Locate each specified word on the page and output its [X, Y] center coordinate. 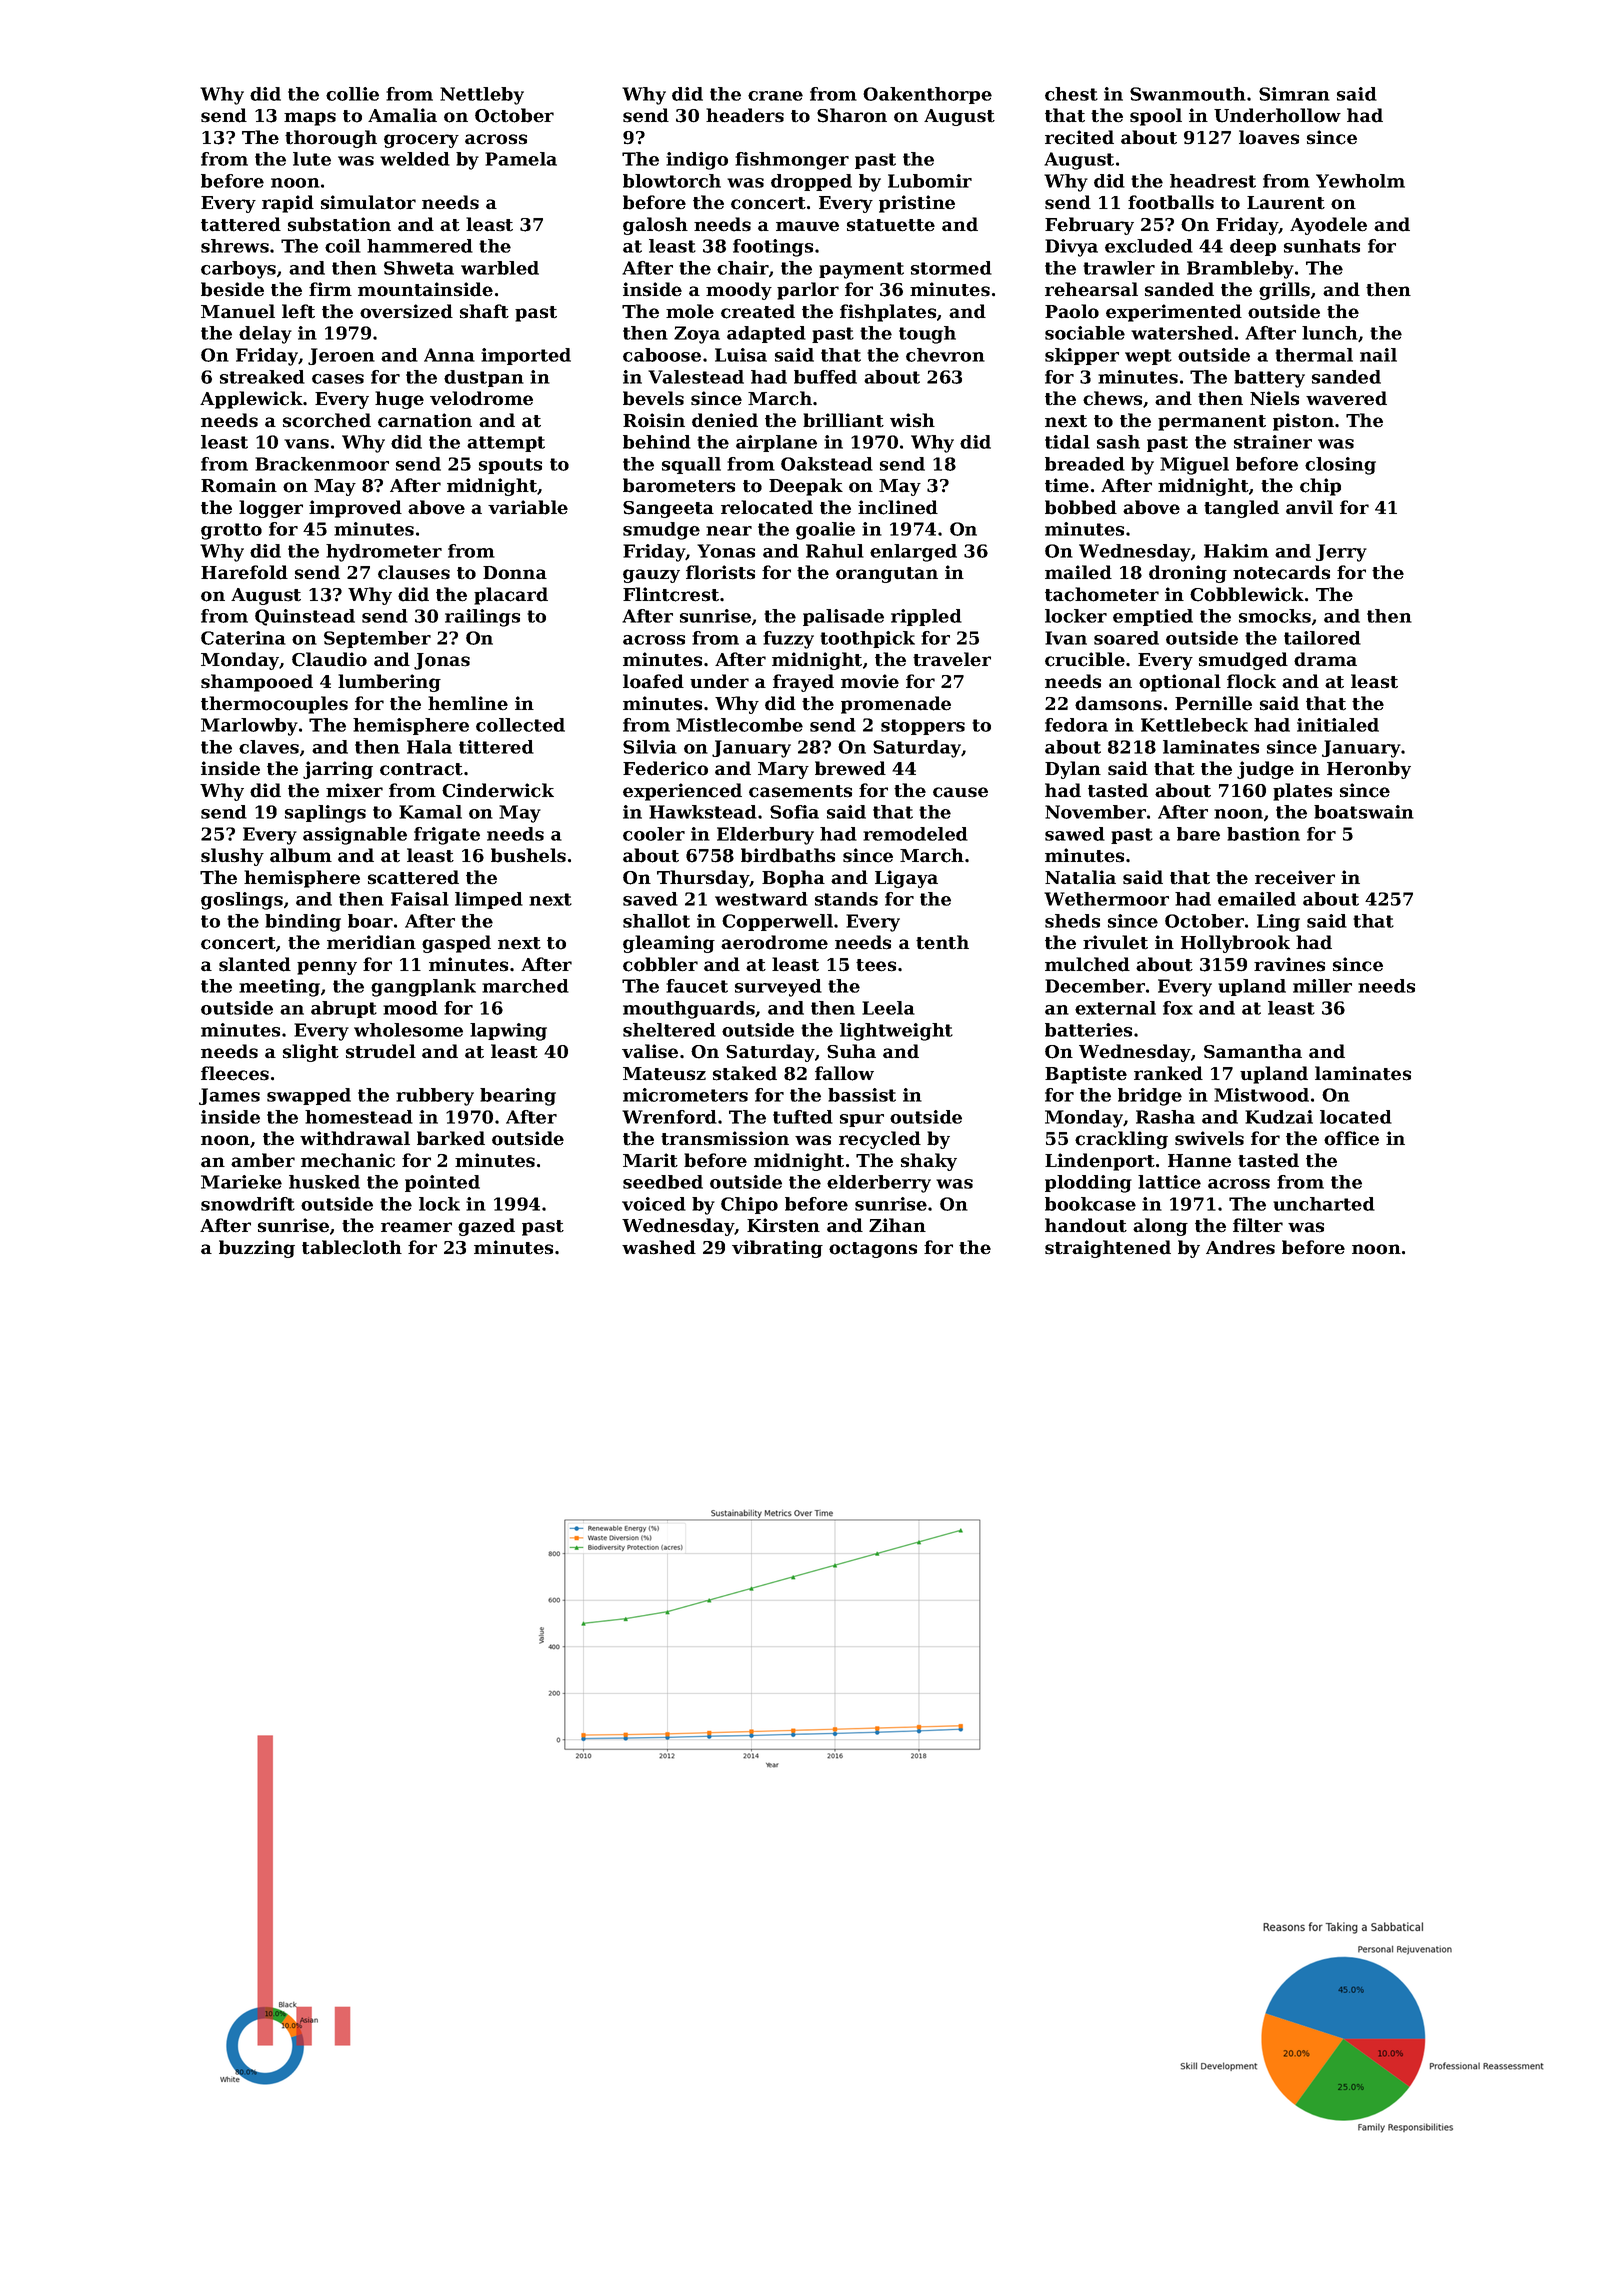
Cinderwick [498, 790]
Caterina [243, 638]
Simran [1294, 94]
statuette [891, 225]
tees [876, 965]
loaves [1269, 137]
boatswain [1364, 812]
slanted [255, 964]
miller [1322, 986]
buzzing [257, 1249]
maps [310, 119]
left [298, 311]
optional [1180, 683]
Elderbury [765, 836]
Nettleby [482, 96]
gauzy [651, 576]
